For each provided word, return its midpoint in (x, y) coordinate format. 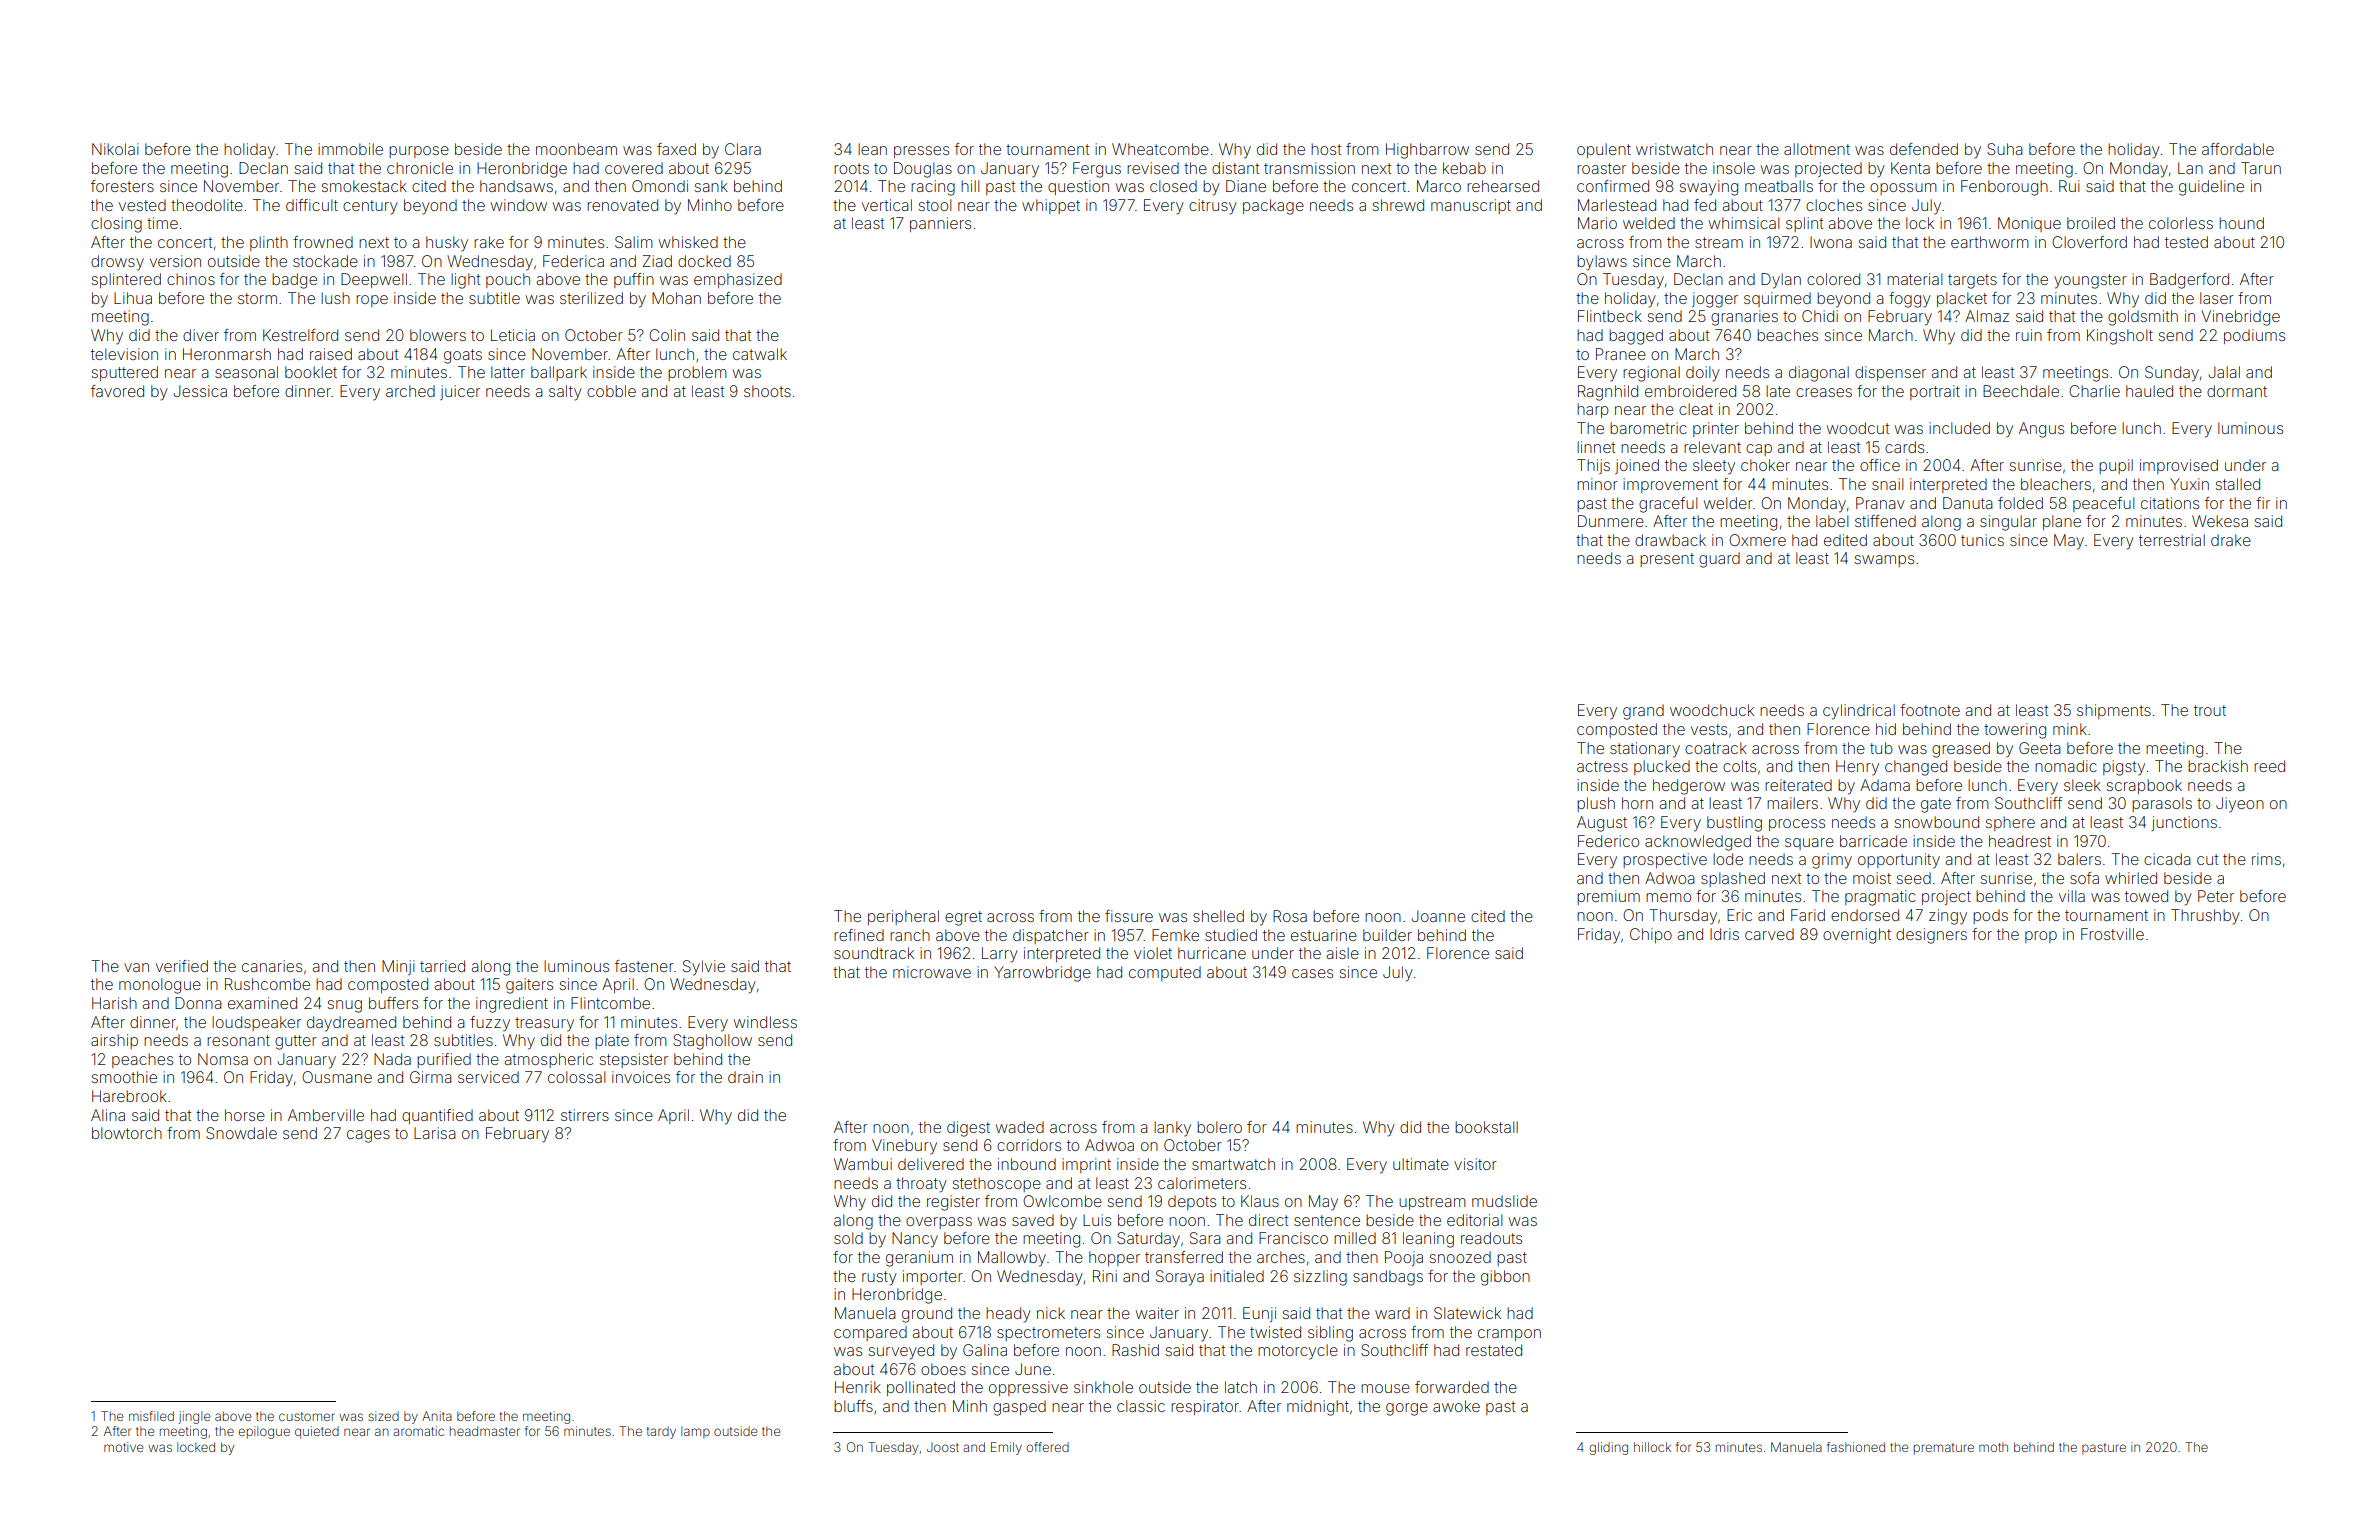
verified (182, 966)
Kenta (1910, 168)
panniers (940, 224)
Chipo (1651, 935)
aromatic (418, 1431)
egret (963, 918)
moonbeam (576, 149)
